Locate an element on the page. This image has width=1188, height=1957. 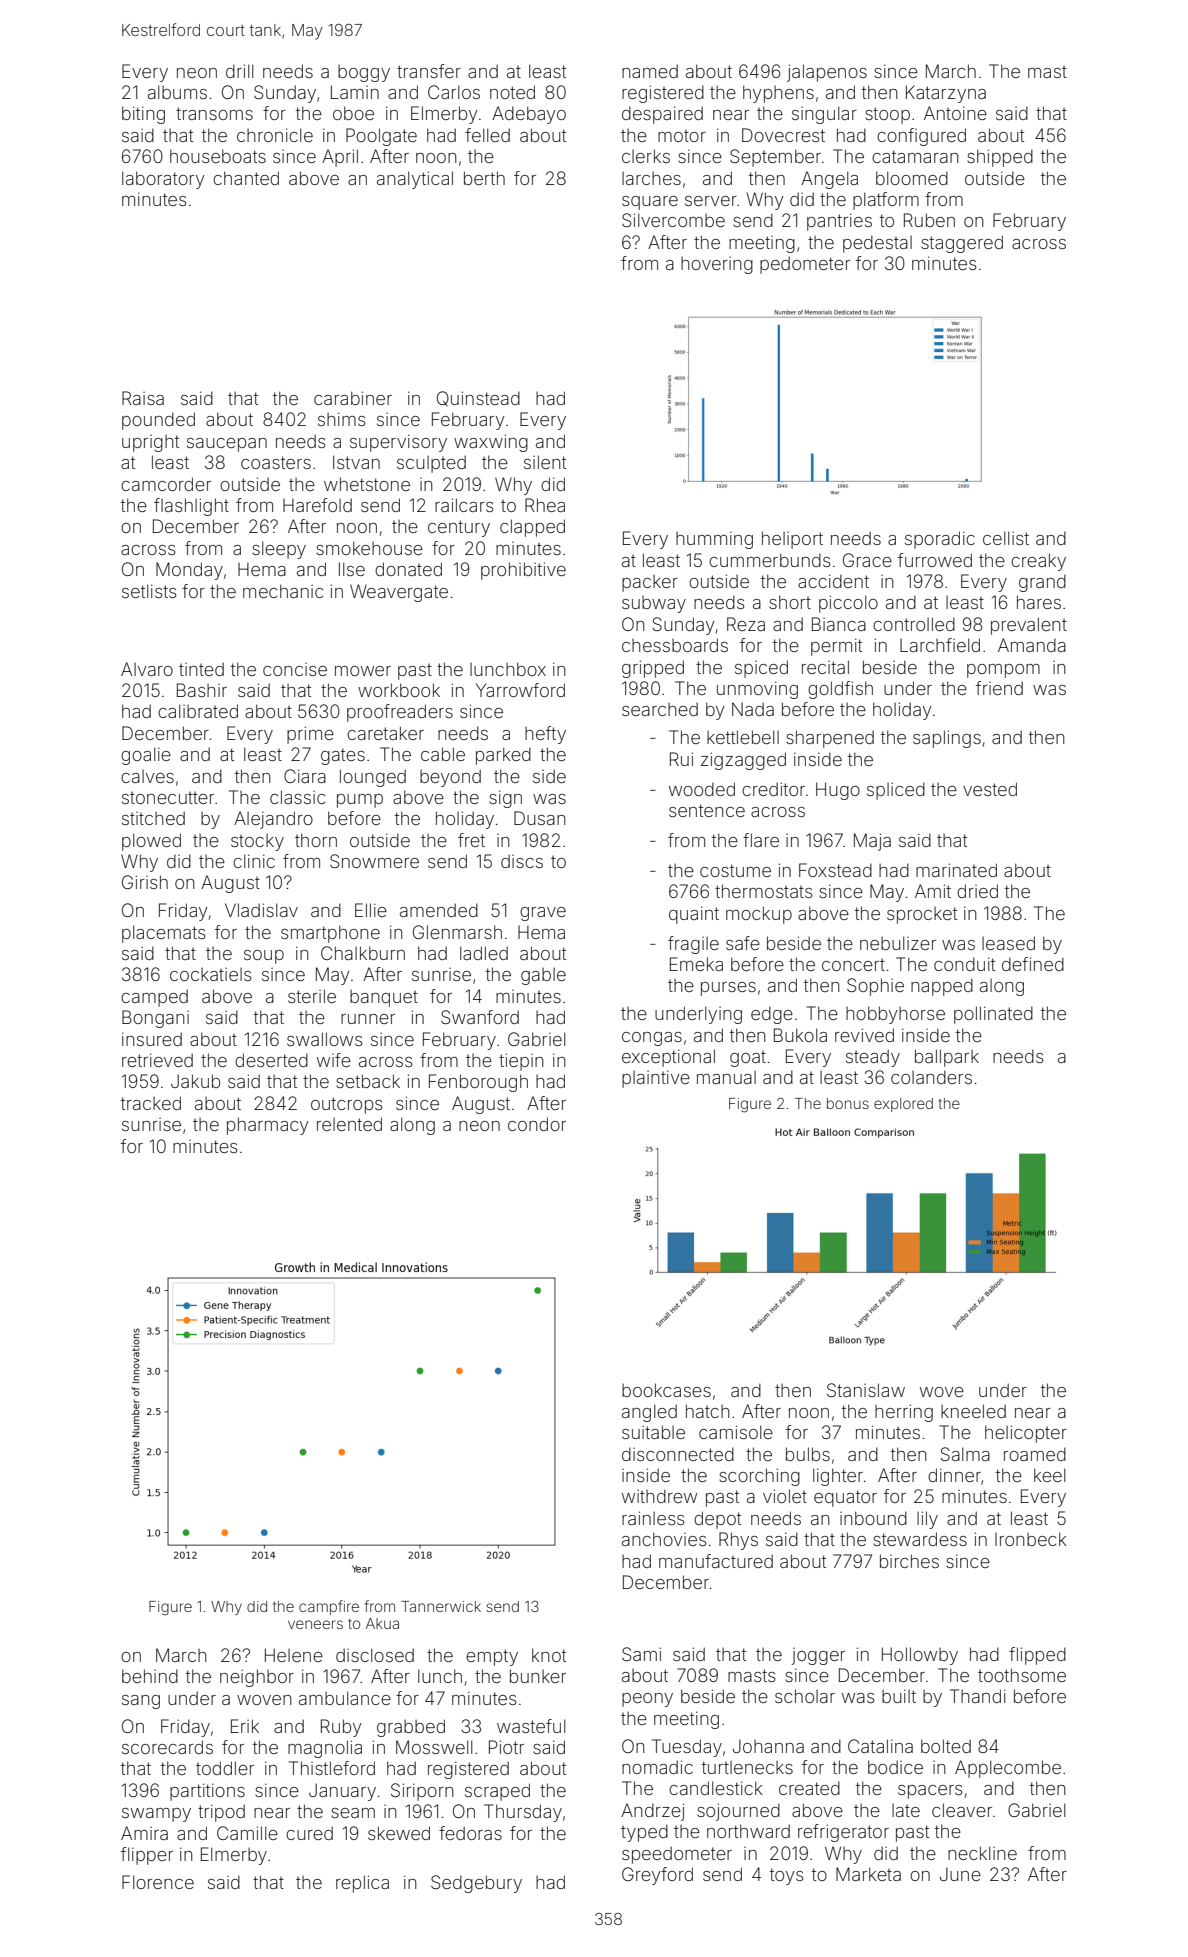
Quinstead is located at coordinates (478, 398).
